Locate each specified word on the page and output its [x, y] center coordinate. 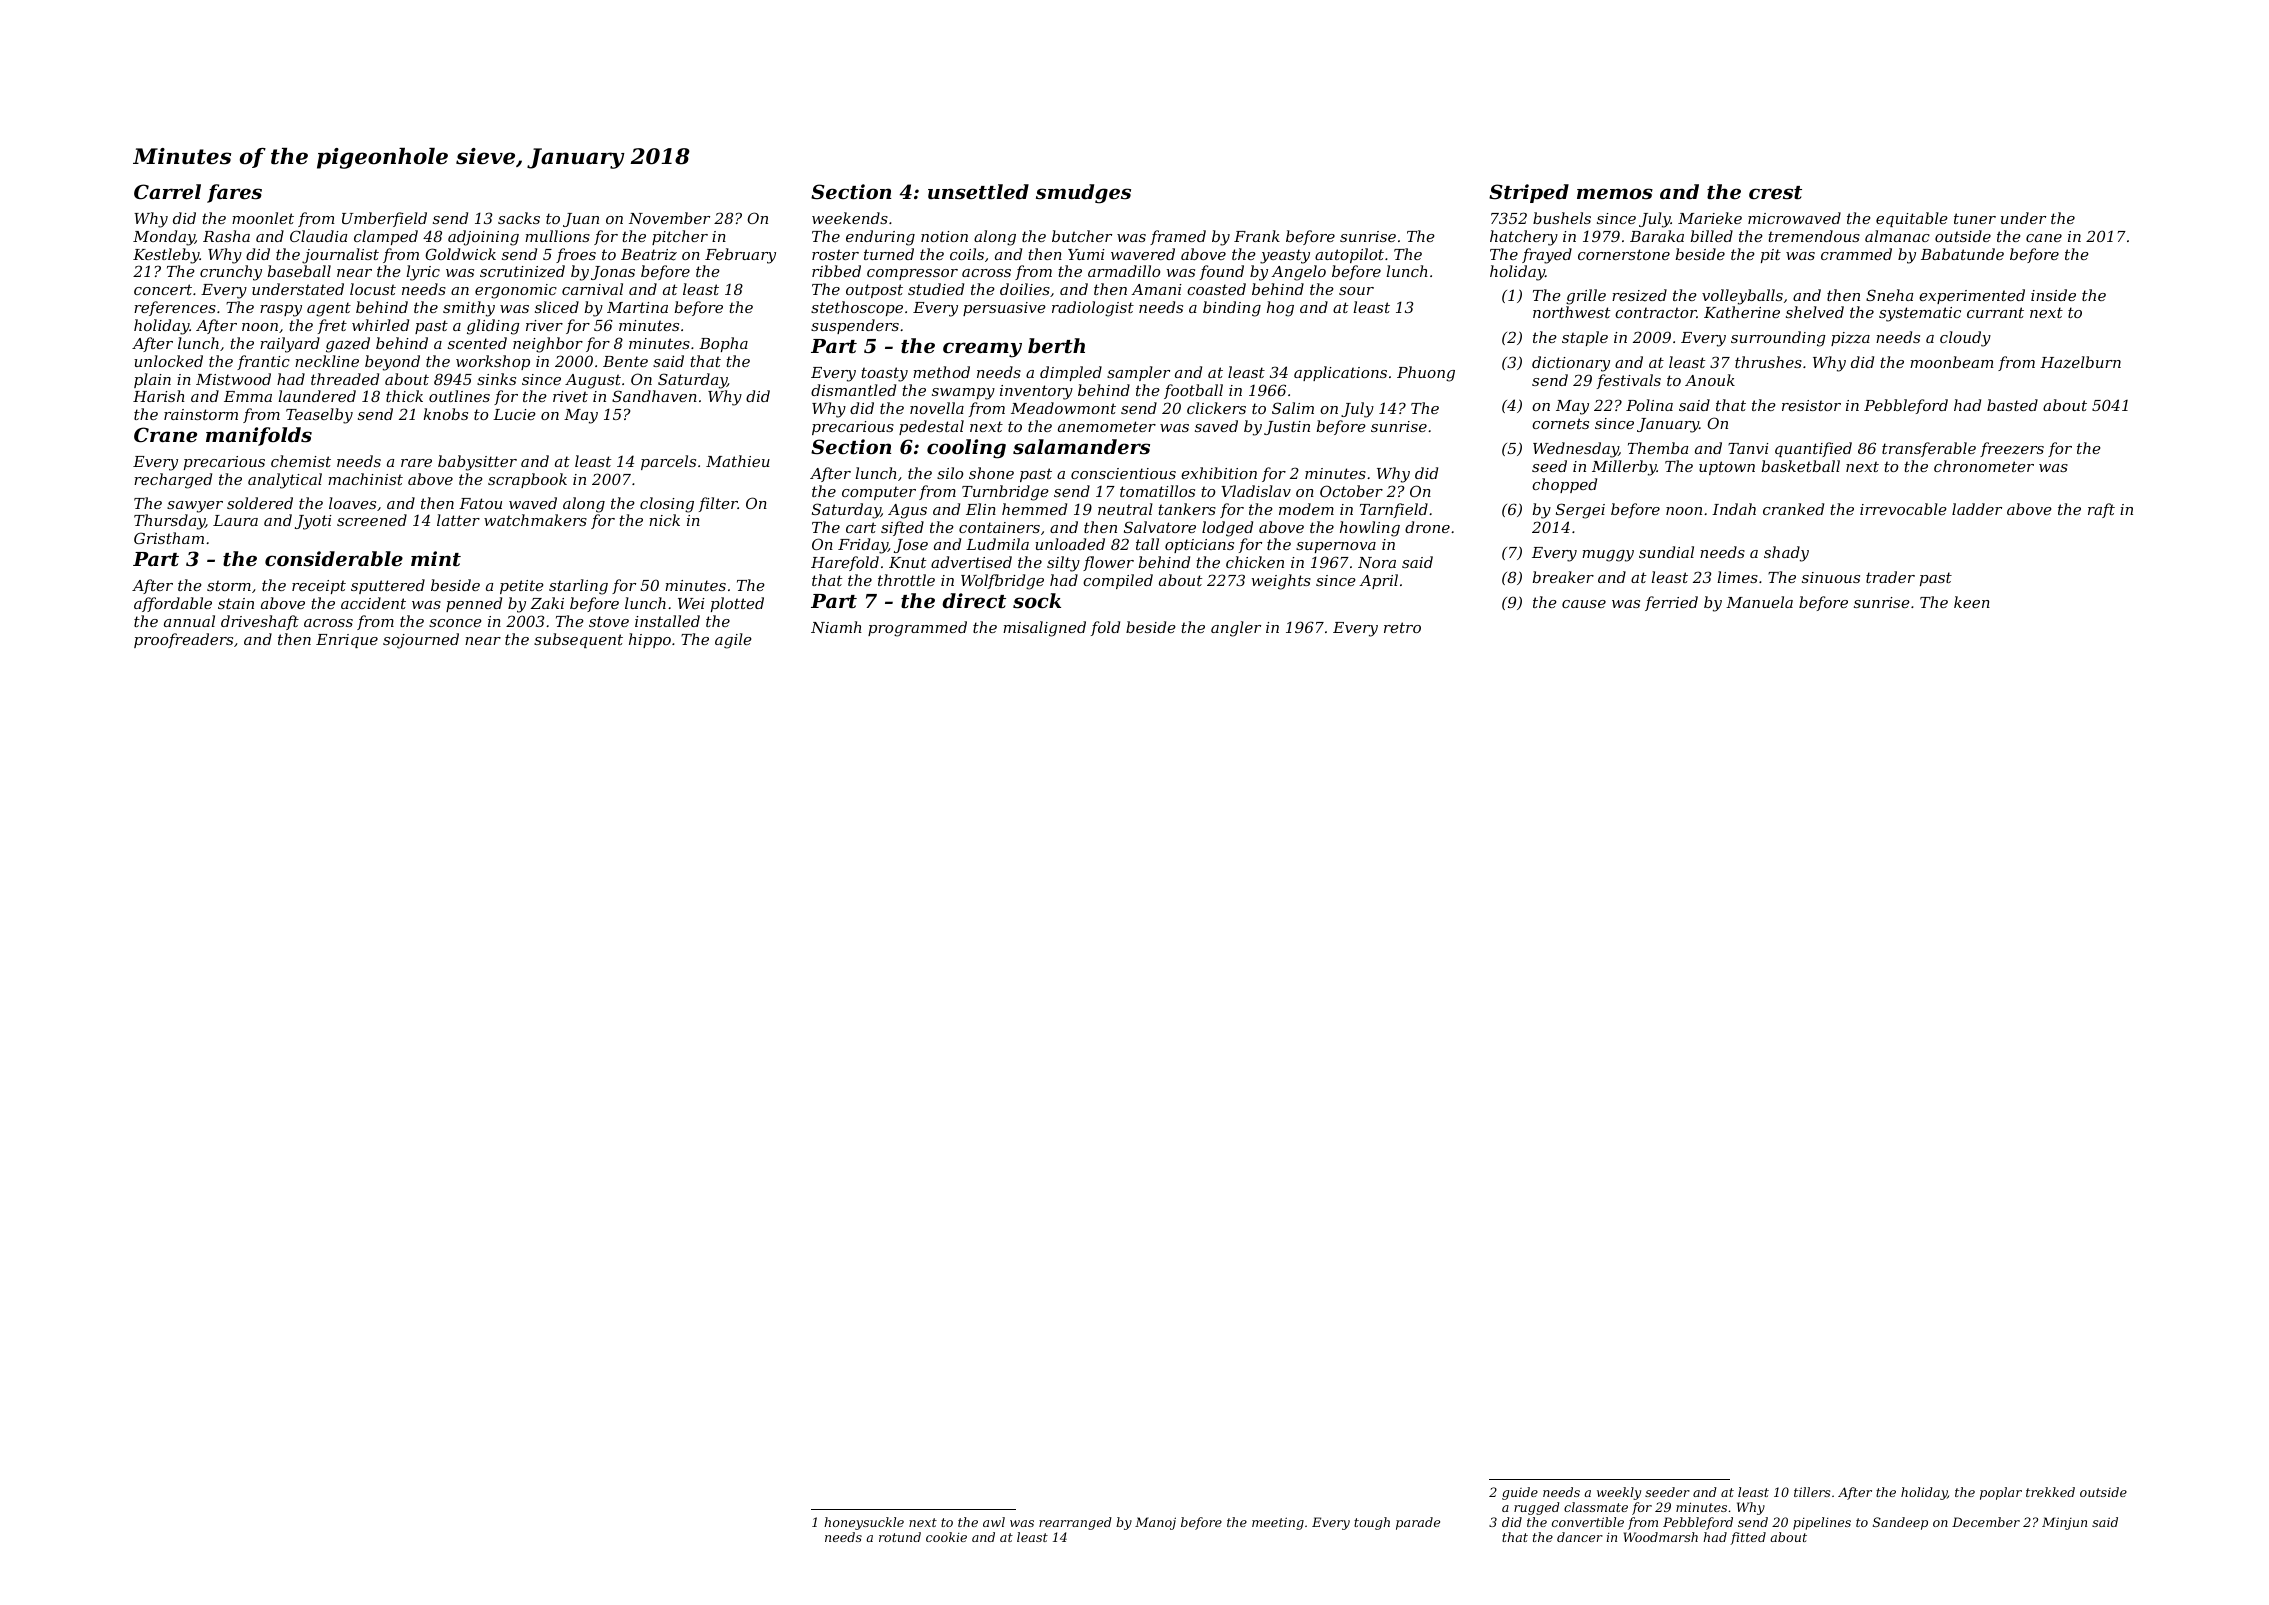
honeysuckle [864, 1523]
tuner [1975, 218]
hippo [650, 640]
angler [1236, 629]
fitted [1748, 1538]
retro [1402, 627]
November [669, 218]
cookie [946, 1537]
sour [1356, 291]
